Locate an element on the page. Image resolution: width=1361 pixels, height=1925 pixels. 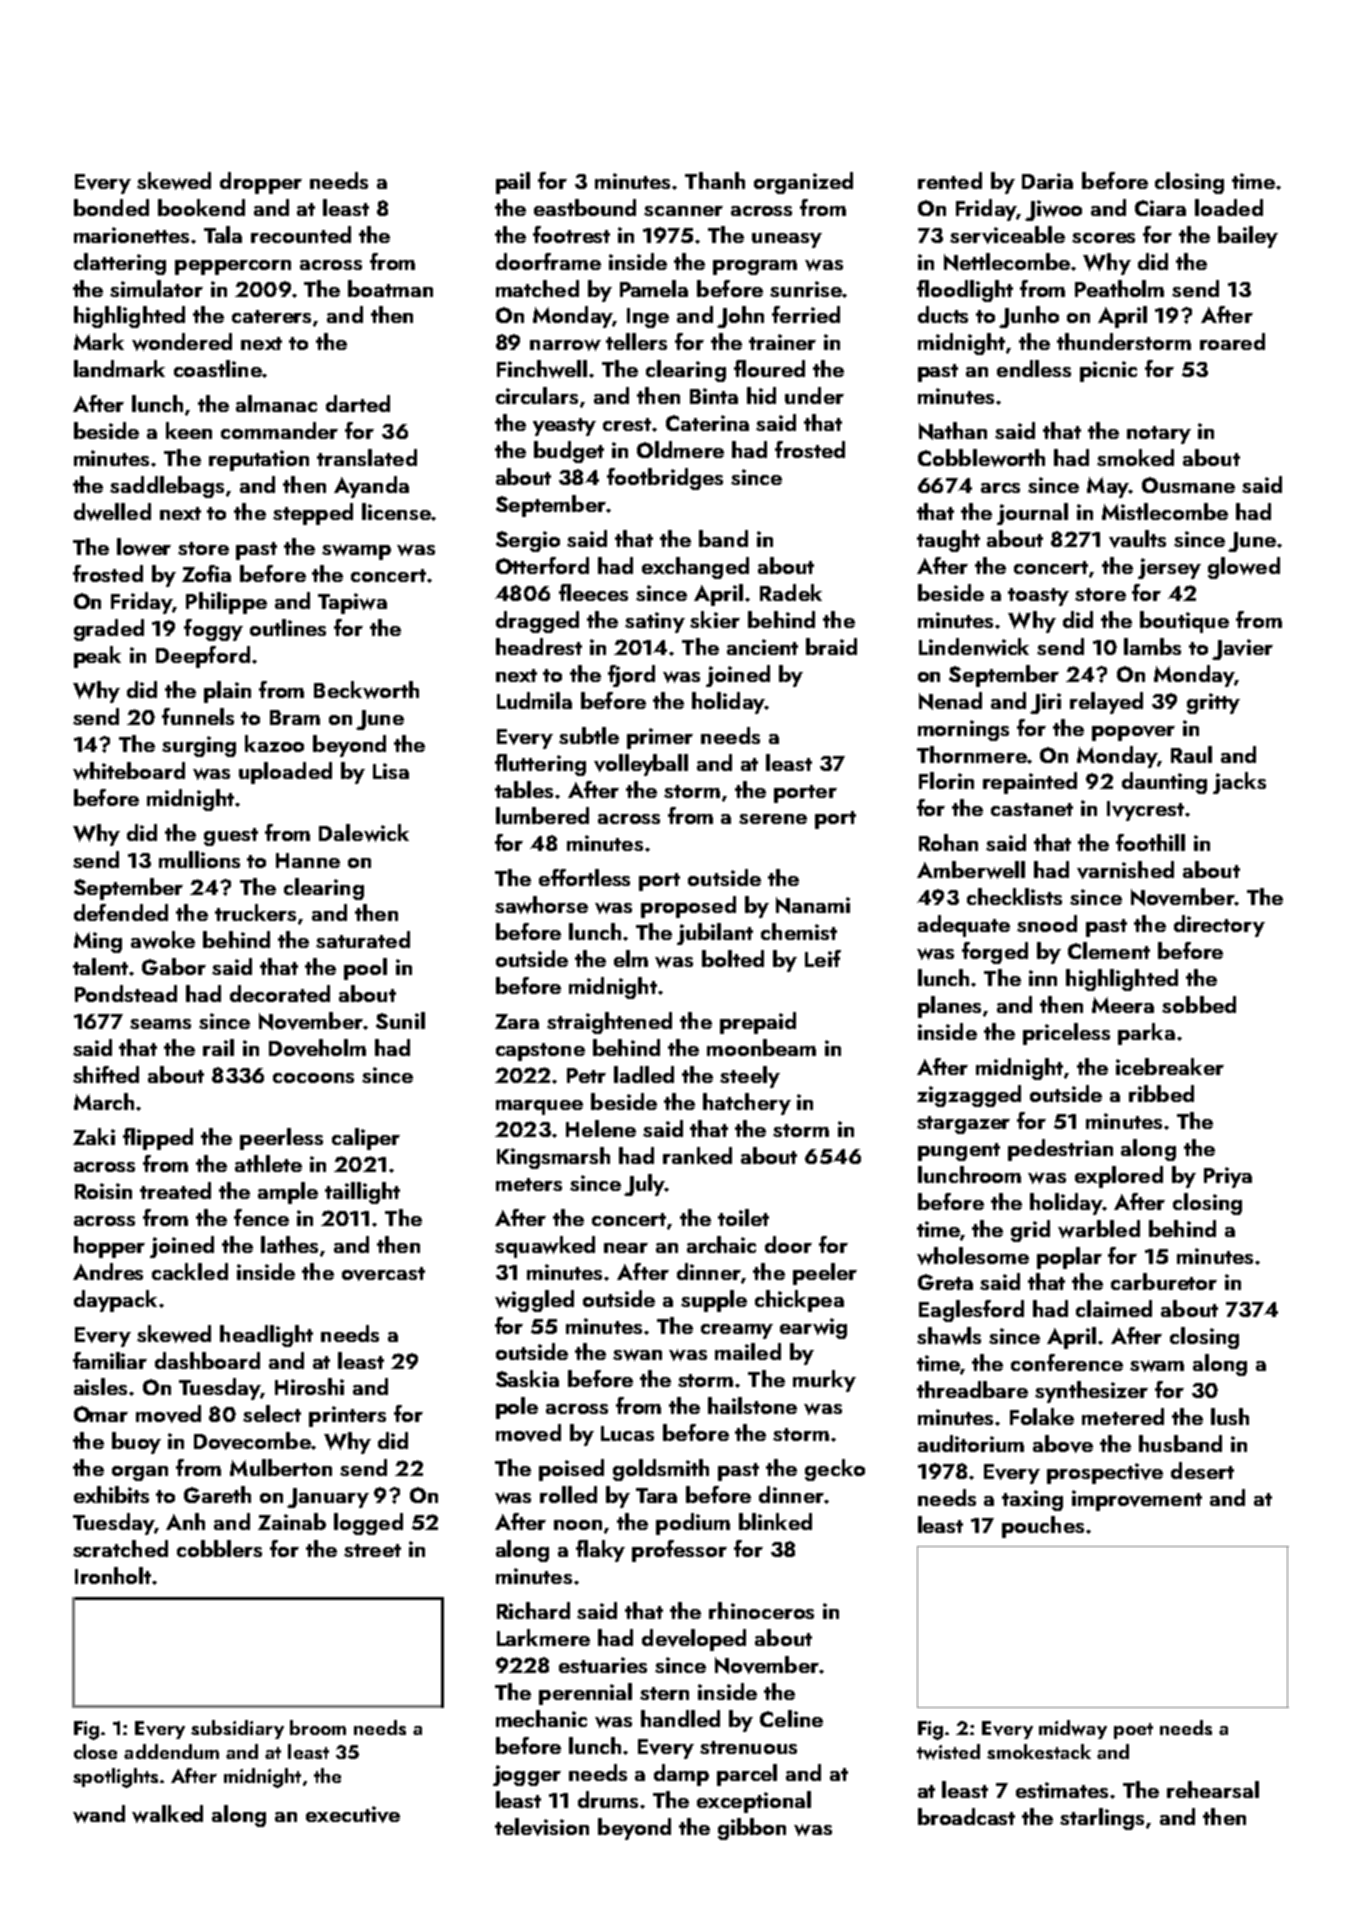
archaic is located at coordinates (721, 1244).
